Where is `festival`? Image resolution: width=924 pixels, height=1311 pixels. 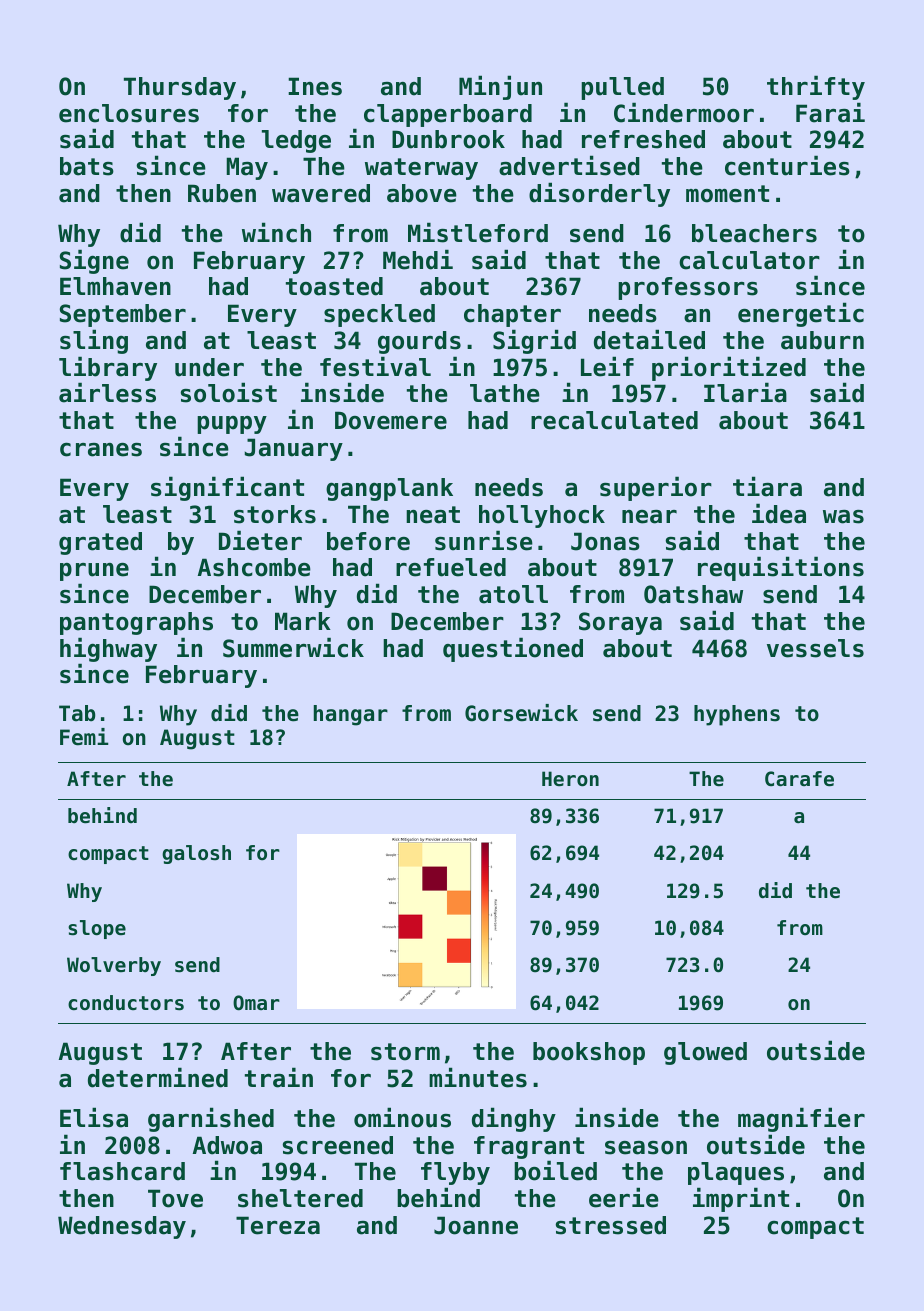 festival is located at coordinates (375, 366).
